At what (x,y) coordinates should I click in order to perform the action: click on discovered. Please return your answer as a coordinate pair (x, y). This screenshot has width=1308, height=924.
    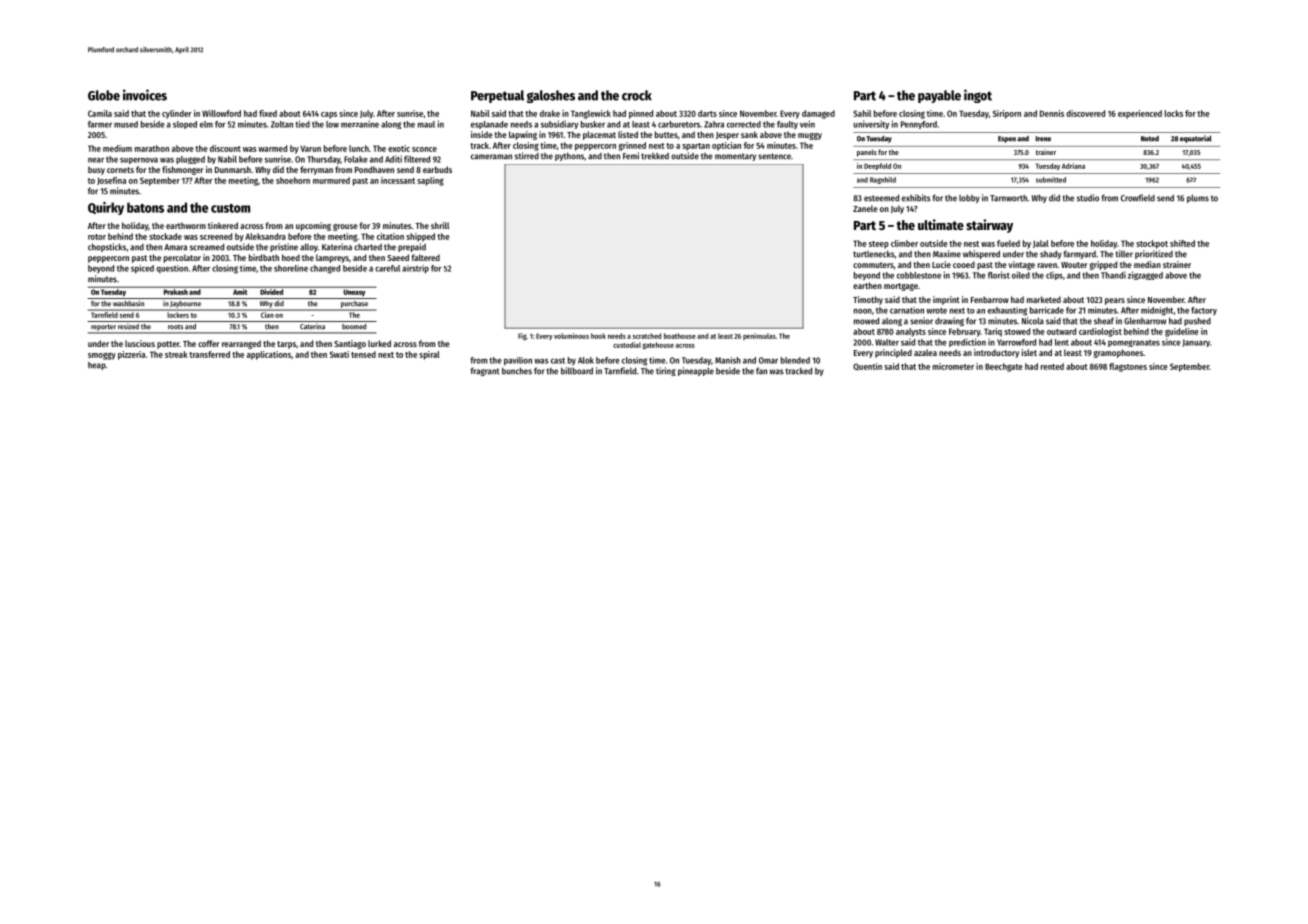
    Looking at the image, I should click on (1085, 113).
